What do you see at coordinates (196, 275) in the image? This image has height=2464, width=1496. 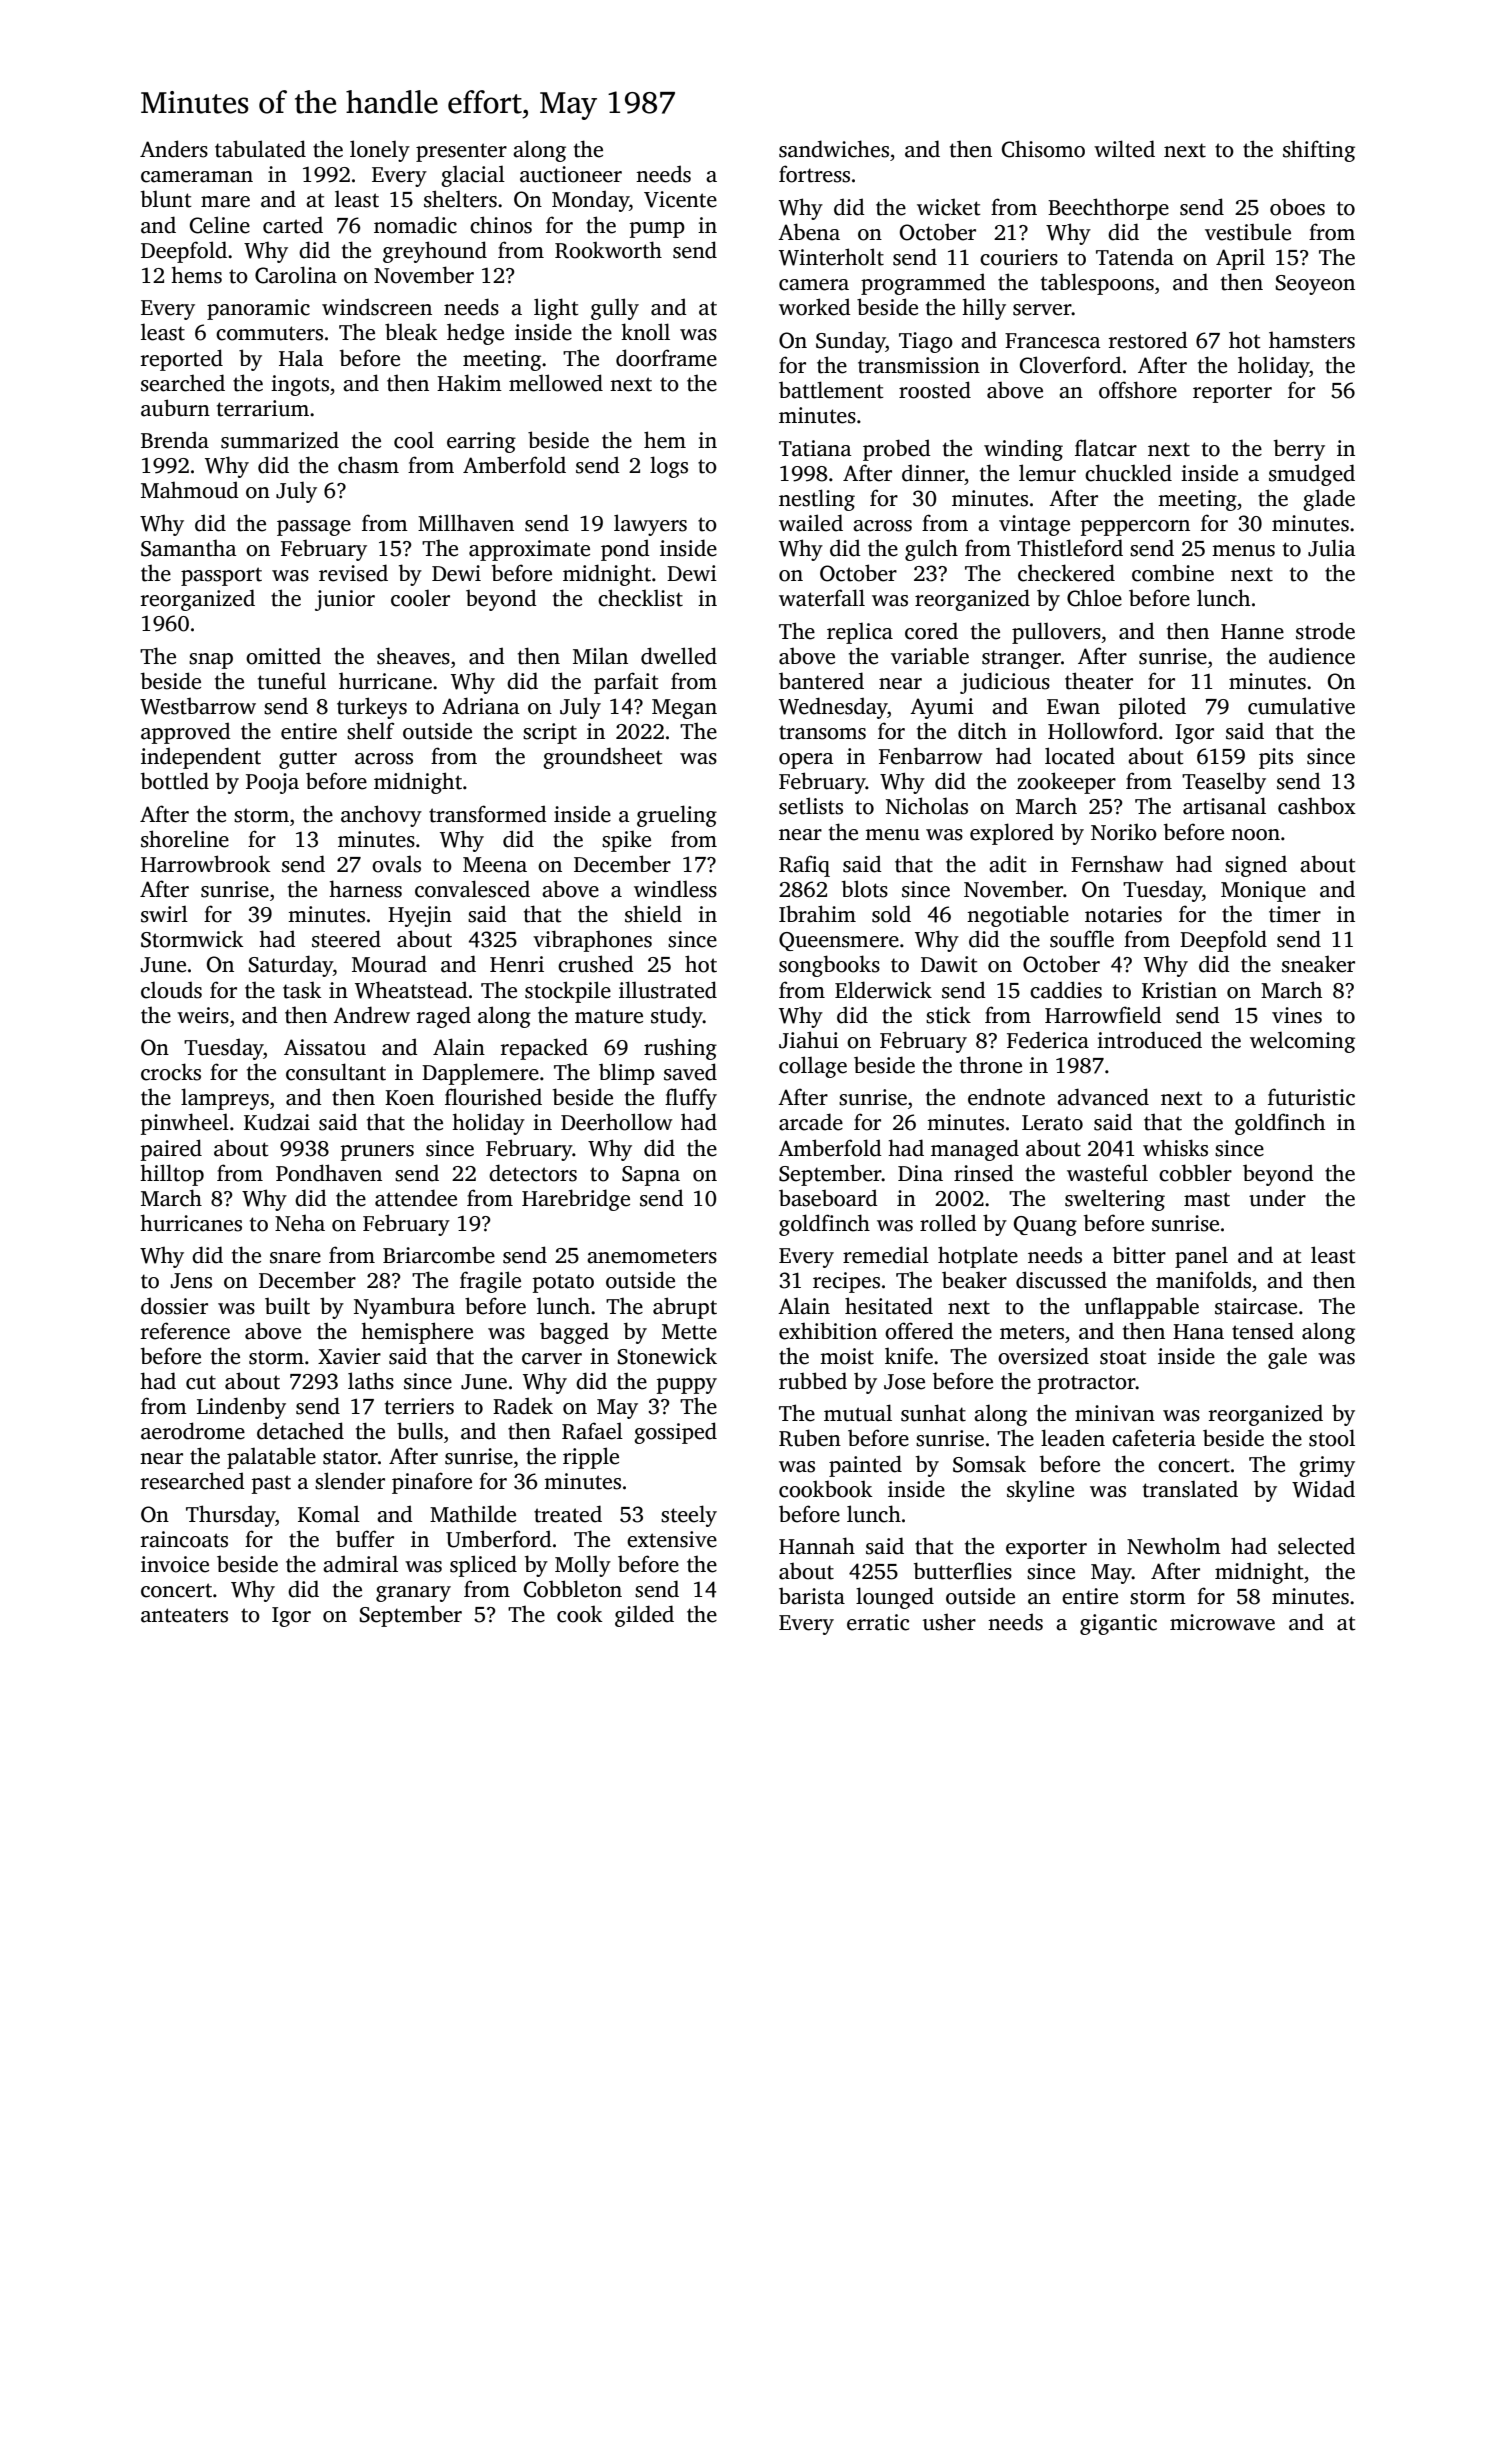 I see `hems` at bounding box center [196, 275].
